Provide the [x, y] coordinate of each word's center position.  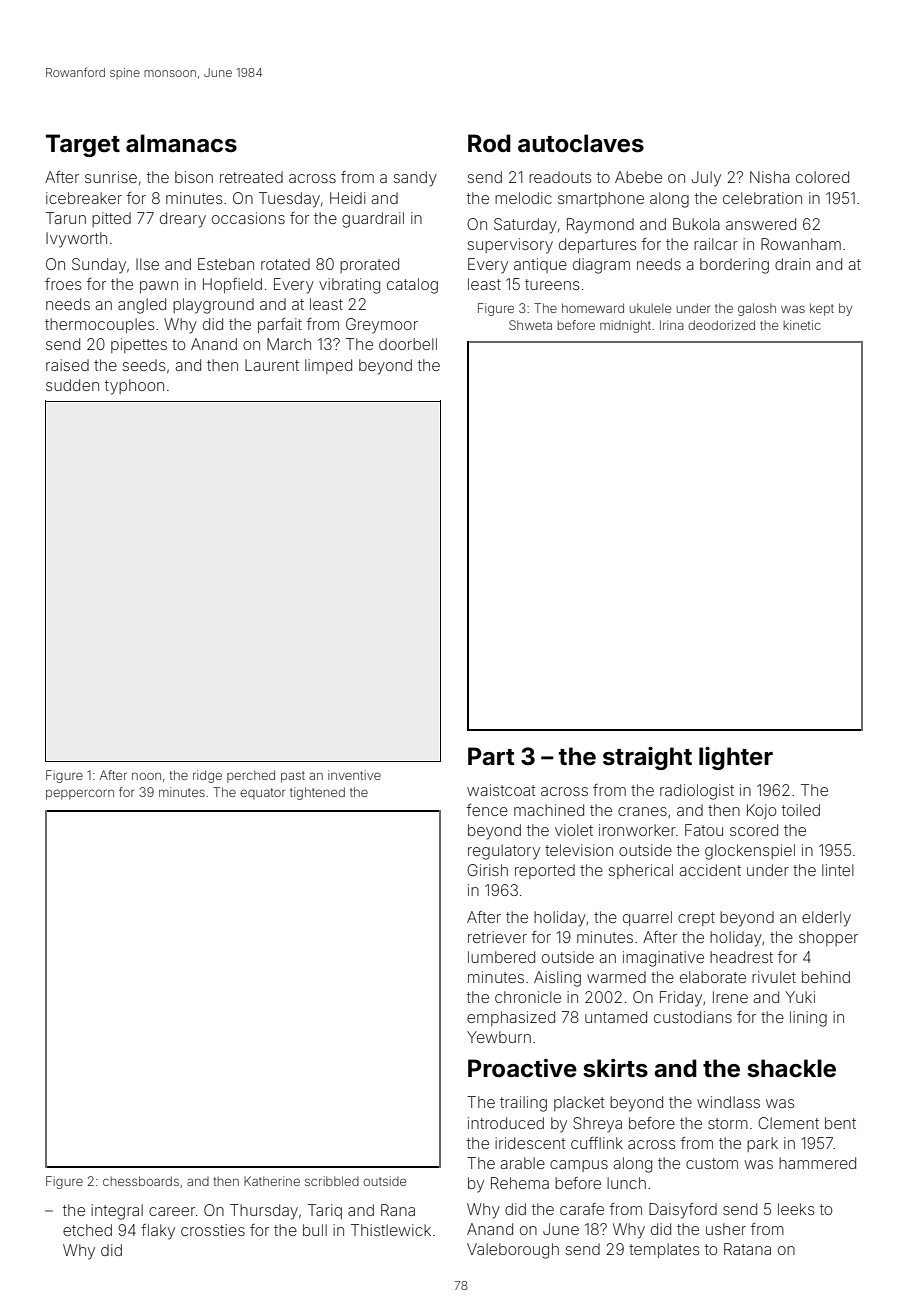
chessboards [141, 1181]
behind [826, 977]
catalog [412, 286]
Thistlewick [391, 1230]
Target [83, 145]
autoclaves [581, 143]
